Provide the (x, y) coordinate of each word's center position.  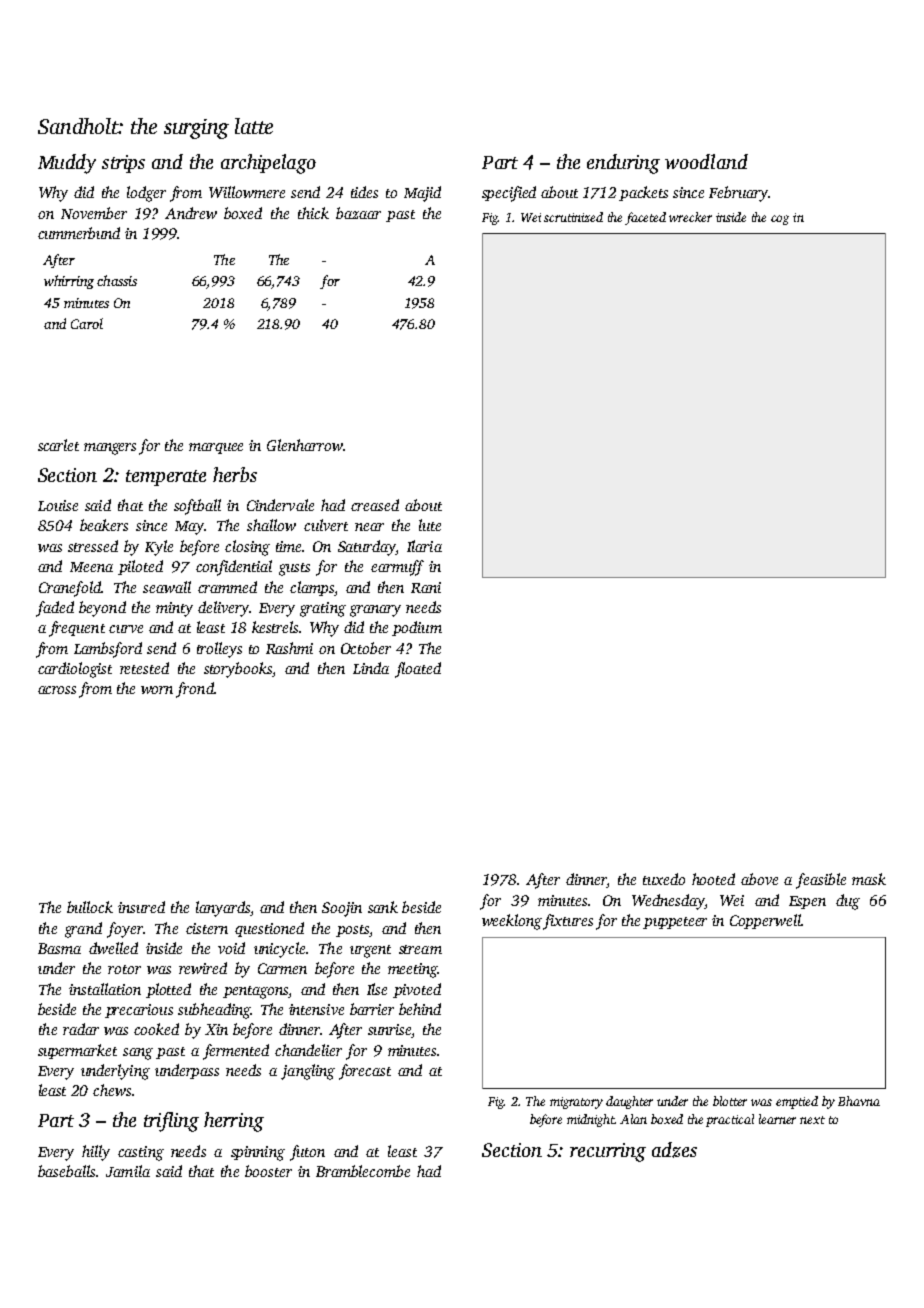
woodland (706, 161)
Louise (58, 505)
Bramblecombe (363, 1171)
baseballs (66, 1171)
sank (383, 907)
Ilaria (424, 546)
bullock (90, 907)
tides (364, 192)
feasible (821, 881)
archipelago (268, 164)
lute (430, 525)
